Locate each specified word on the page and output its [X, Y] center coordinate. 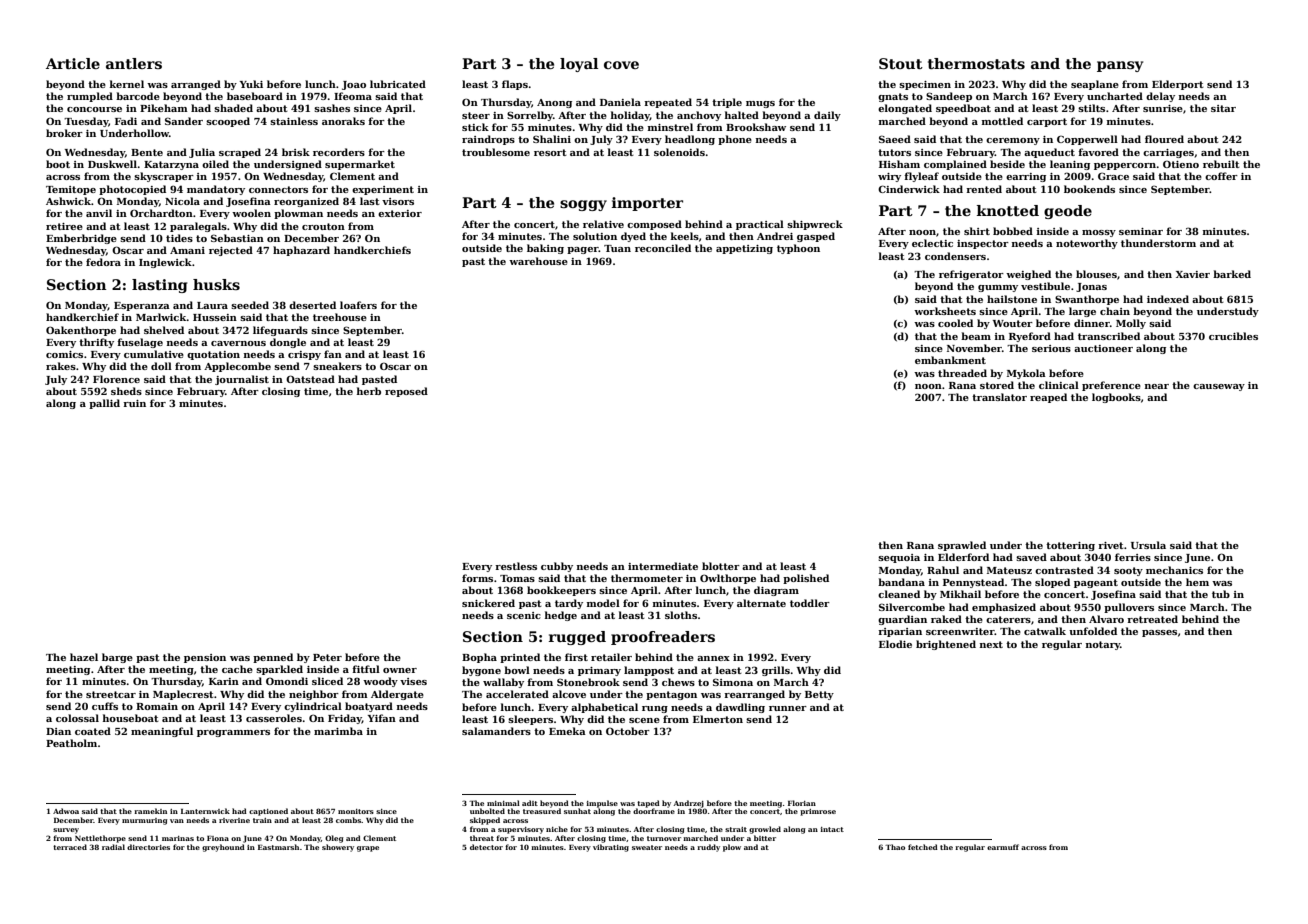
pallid [104, 404]
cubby [557, 567]
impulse [602, 804]
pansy [1120, 66]
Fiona [218, 838]
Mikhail [960, 594]
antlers [134, 63]
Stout [901, 63]
